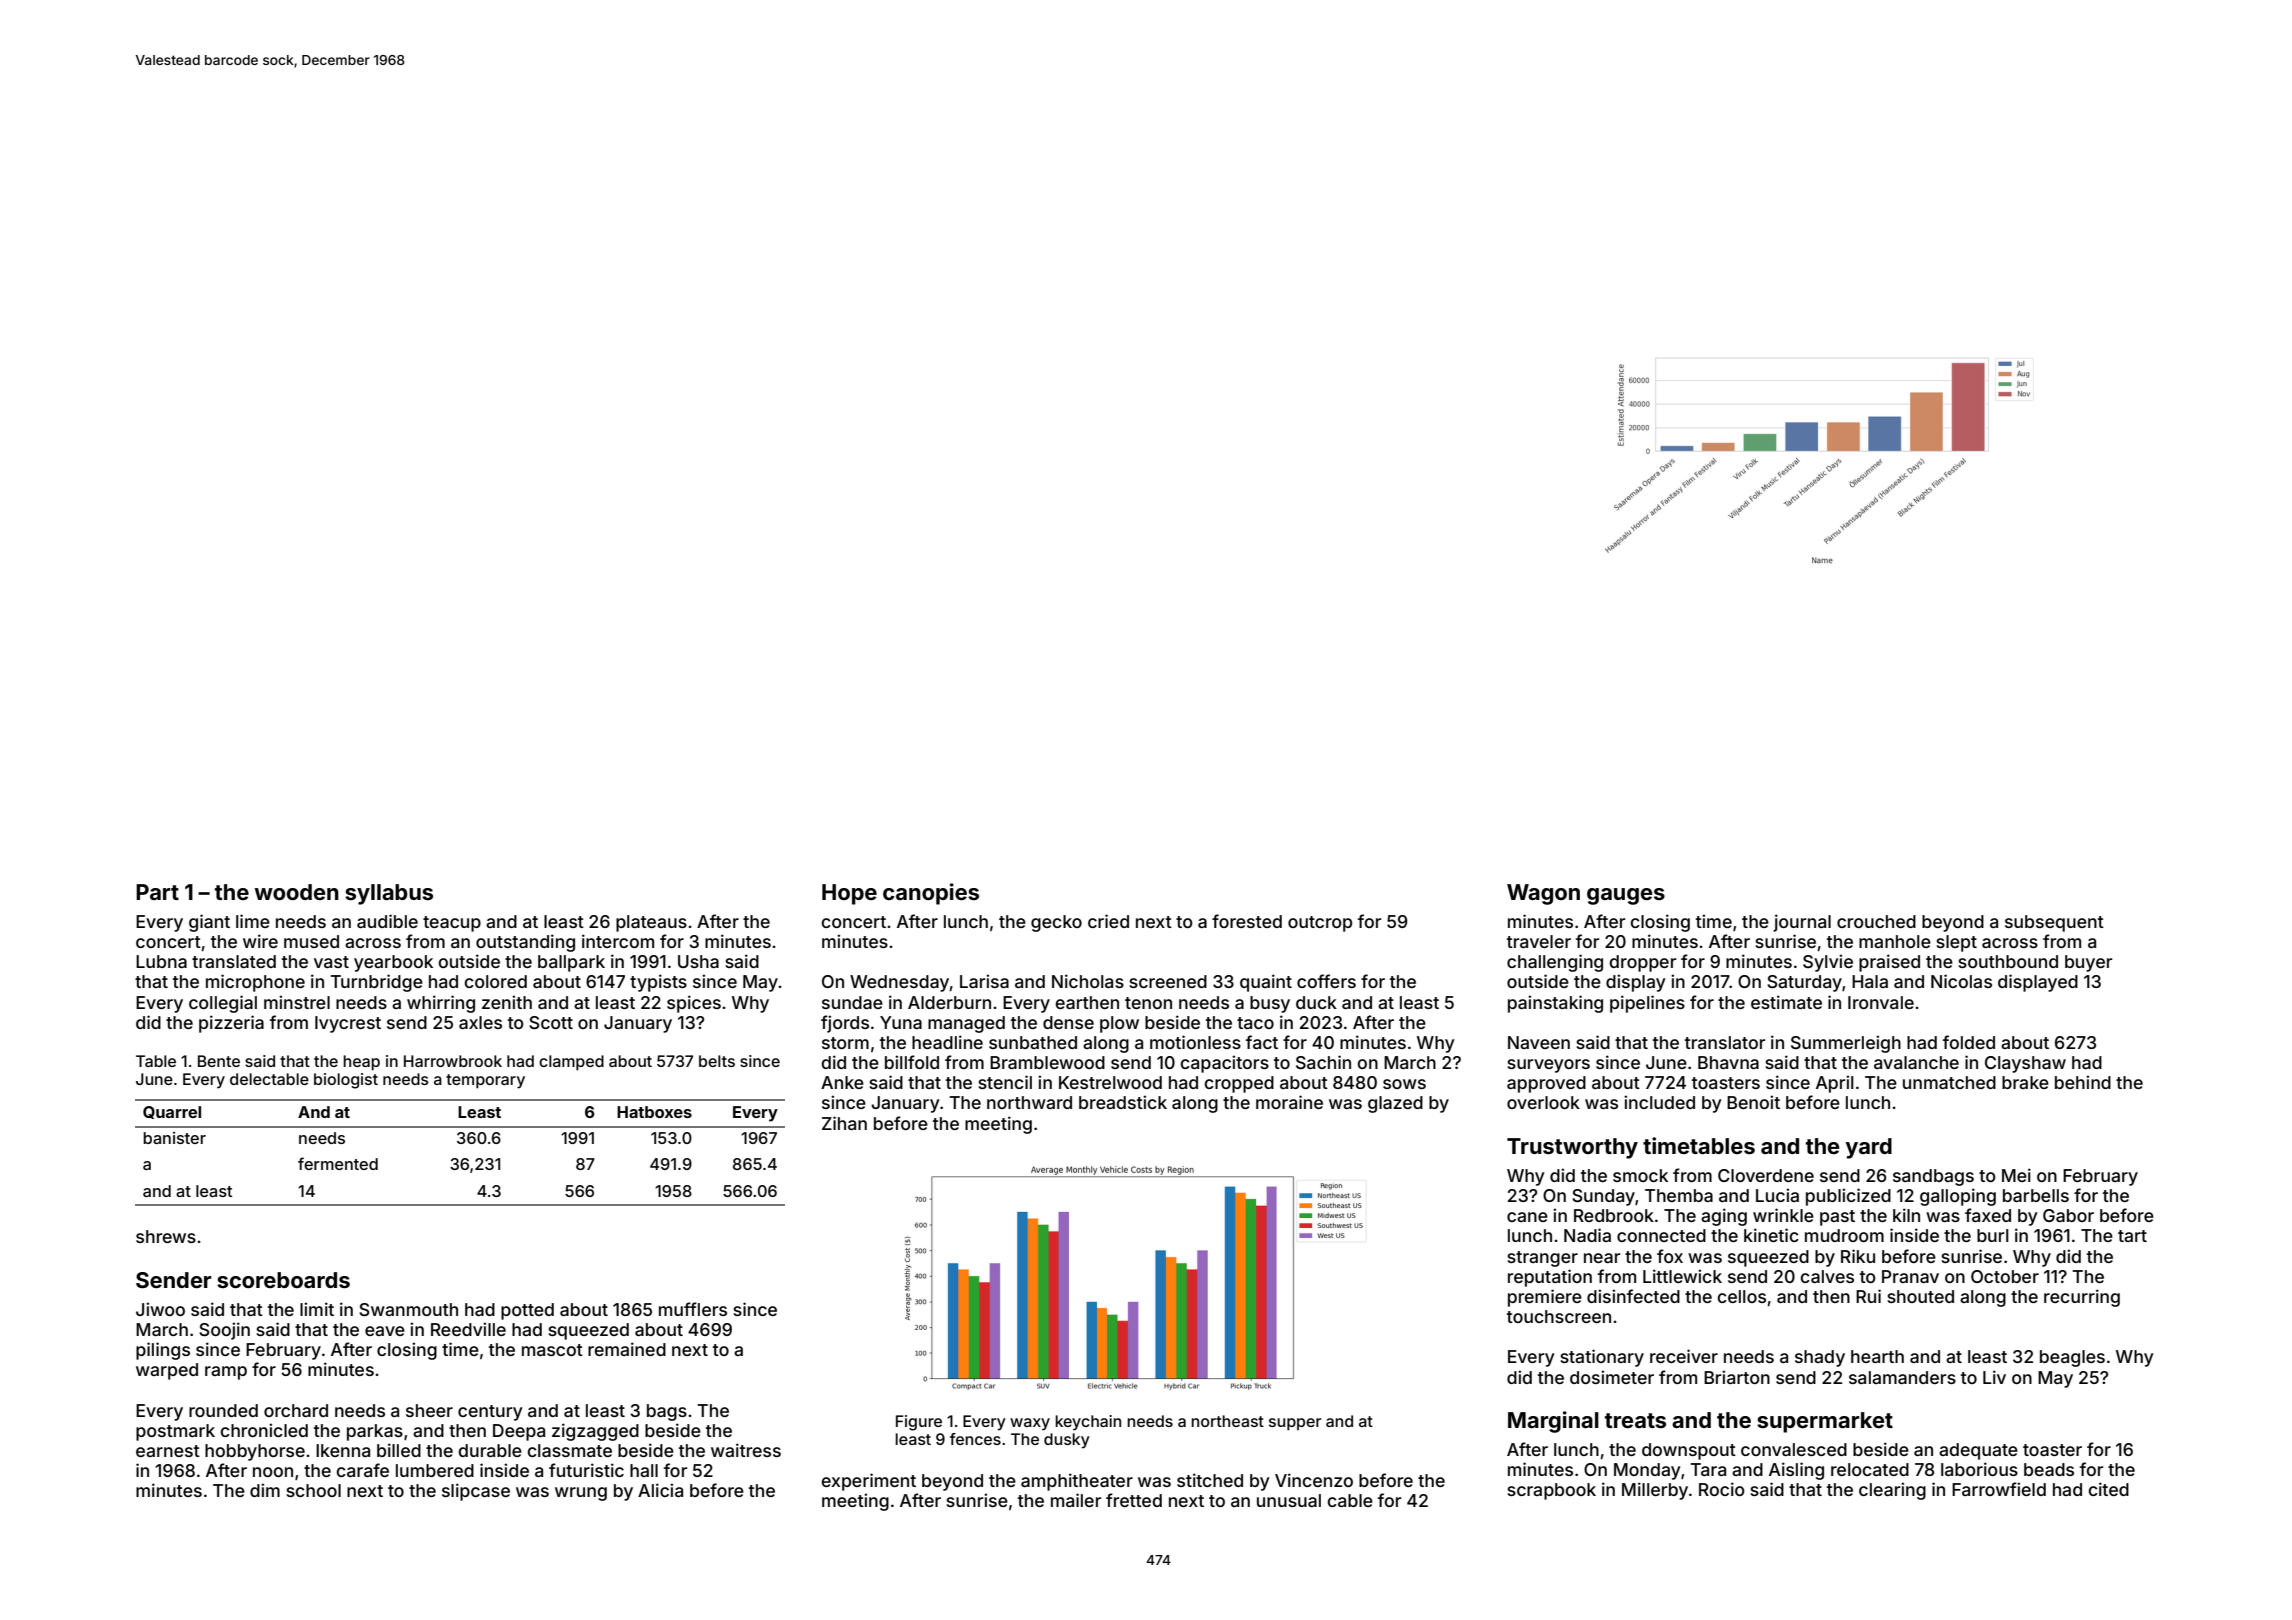 This screenshot has height=1620, width=2292. What do you see at coordinates (338, 1163) in the screenshot?
I see `fermented` at bounding box center [338, 1163].
